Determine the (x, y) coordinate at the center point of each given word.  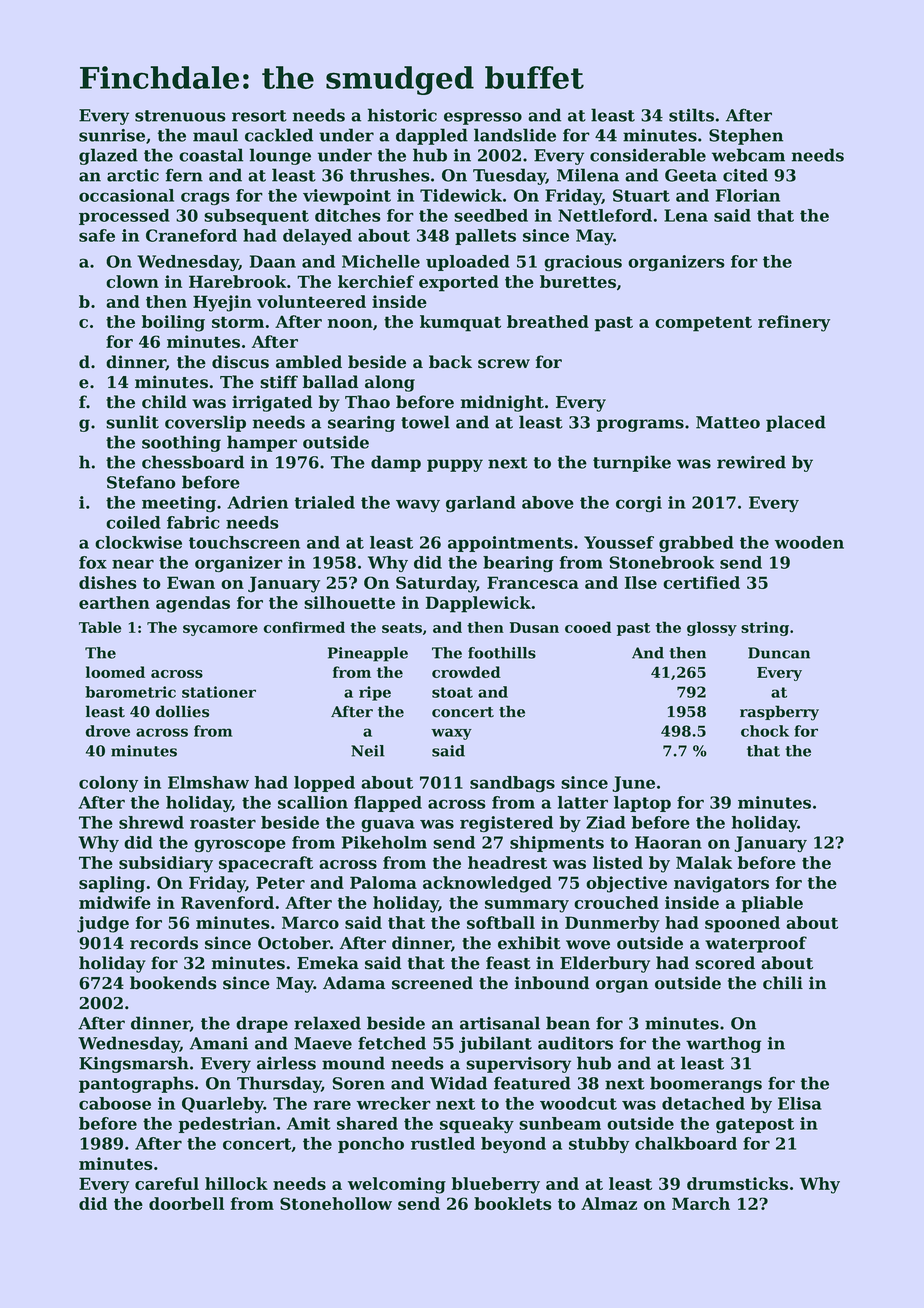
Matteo (728, 422)
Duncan (779, 653)
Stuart (641, 195)
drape (262, 1024)
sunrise (112, 135)
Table (100, 627)
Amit (309, 1123)
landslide (515, 135)
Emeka (328, 963)
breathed (548, 321)
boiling (173, 323)
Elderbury (605, 964)
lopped (324, 784)
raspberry (779, 713)
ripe (375, 693)
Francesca (533, 582)
